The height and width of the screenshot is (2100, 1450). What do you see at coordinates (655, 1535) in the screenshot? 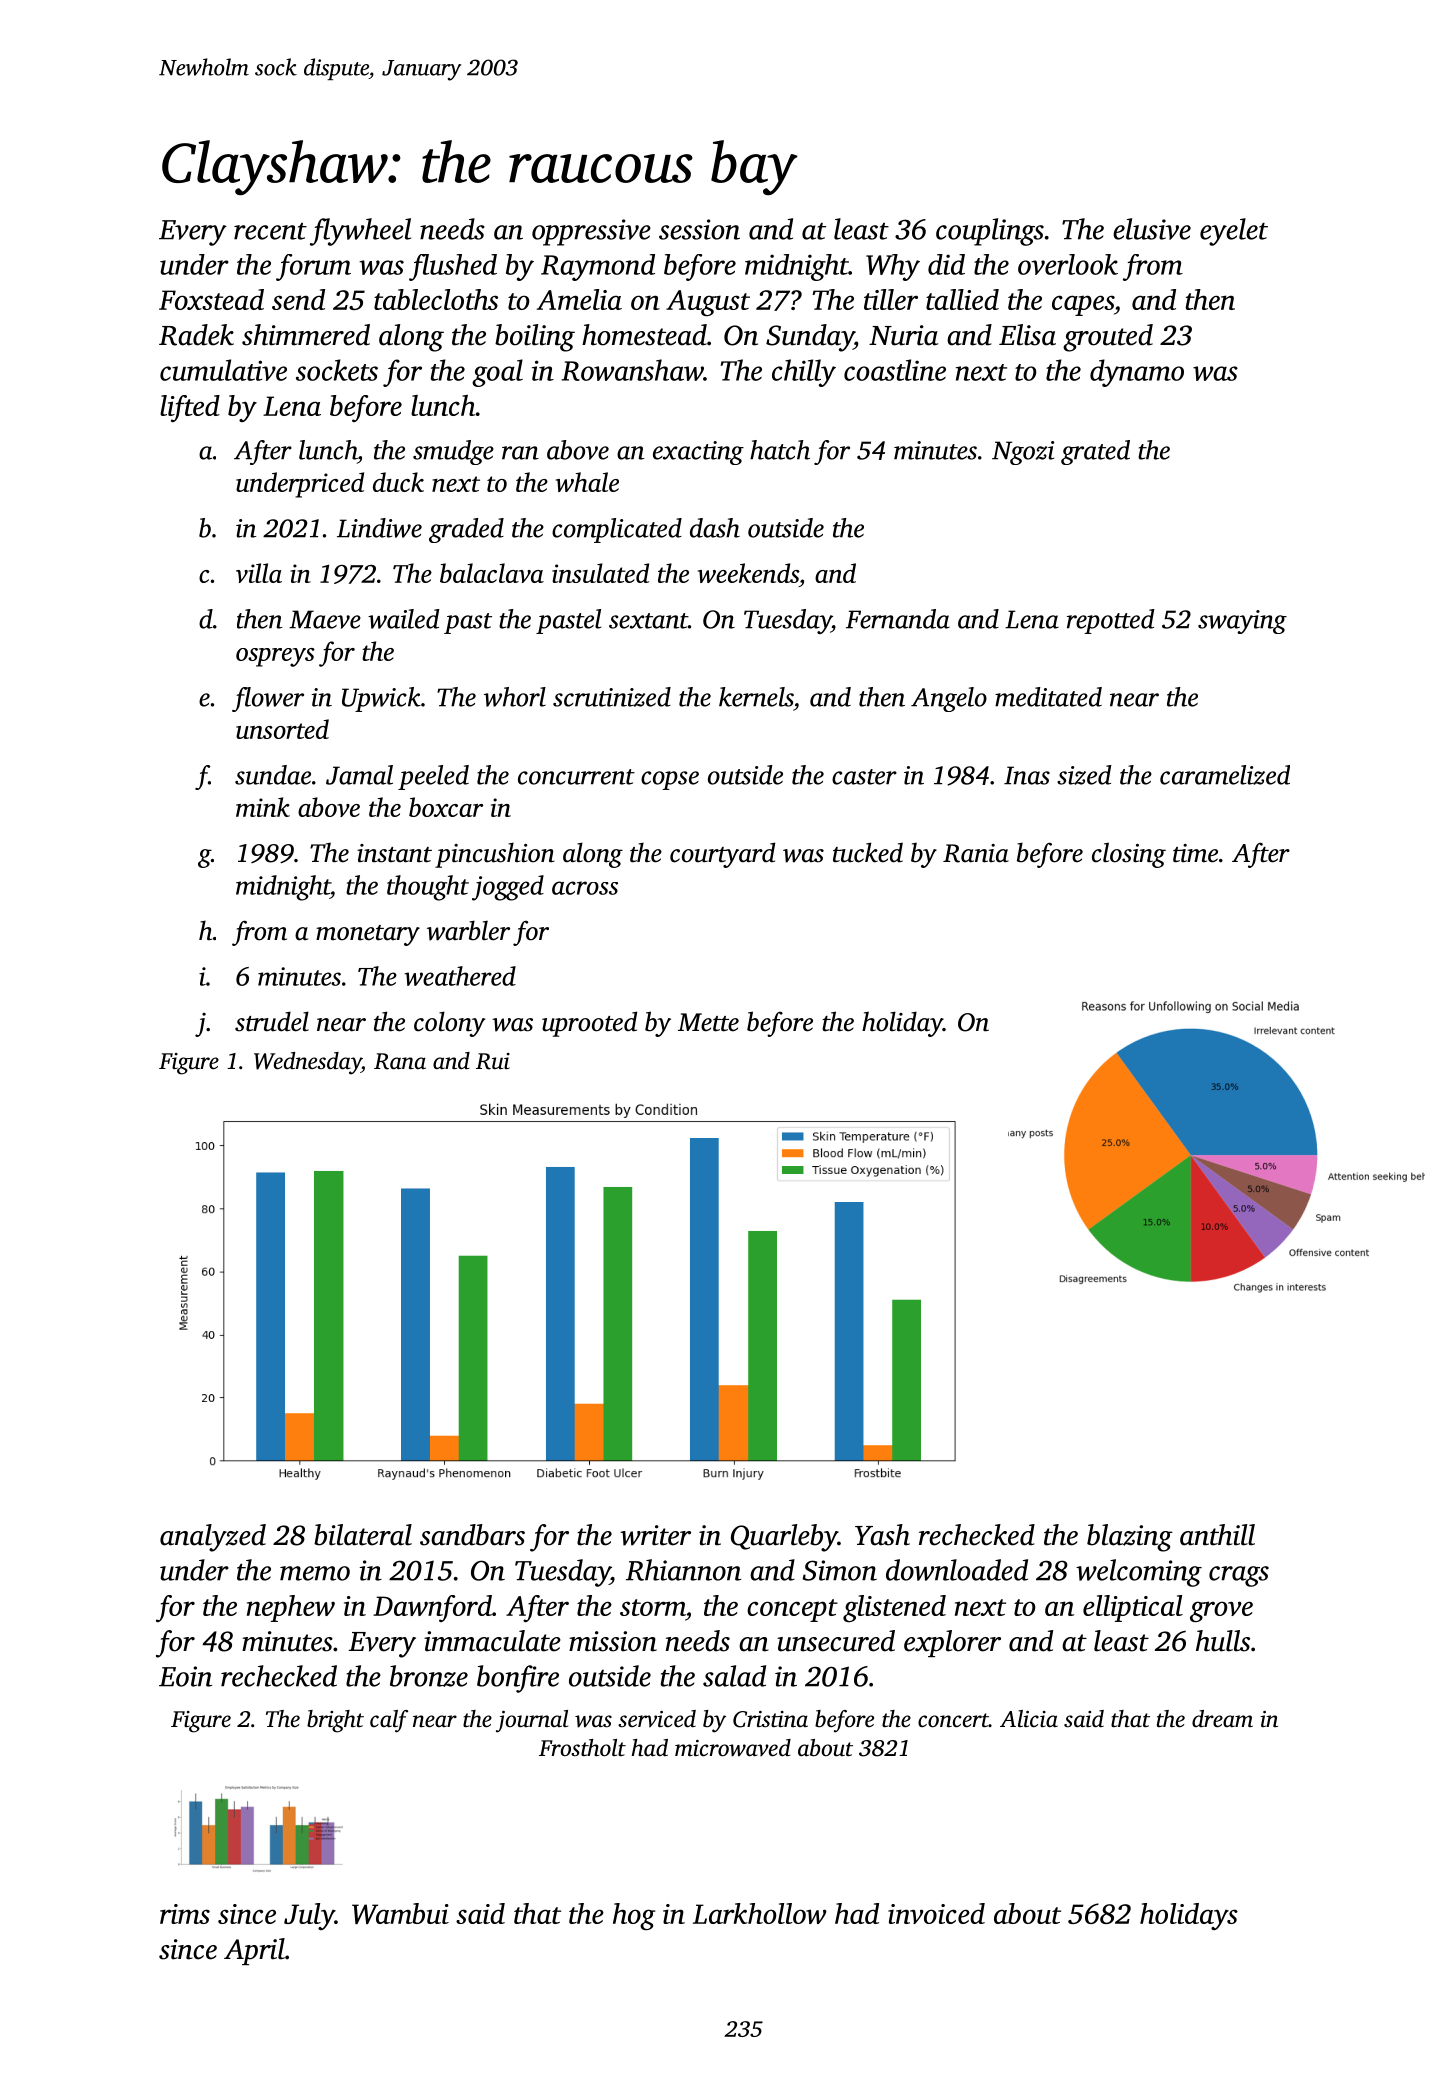
I see `writer` at bounding box center [655, 1535].
